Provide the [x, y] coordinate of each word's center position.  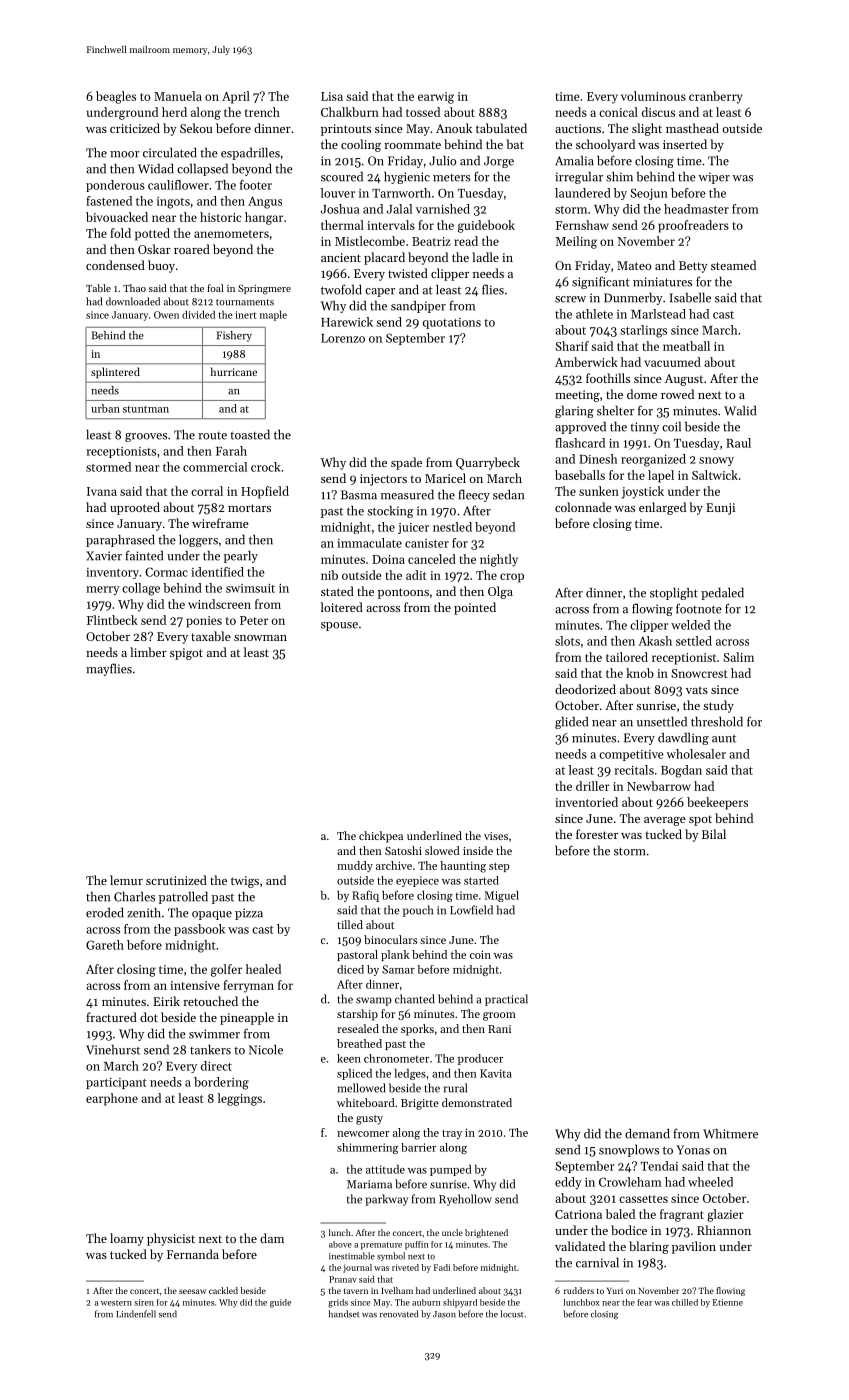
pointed [475, 608]
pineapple [247, 1018]
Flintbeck [112, 620]
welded [690, 625]
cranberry [715, 97]
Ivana [102, 491]
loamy [127, 1239]
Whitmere [730, 1134]
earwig [436, 98]
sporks [417, 1030]
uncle [452, 1232]
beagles [116, 97]
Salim [738, 657]
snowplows [629, 1151]
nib [329, 575]
